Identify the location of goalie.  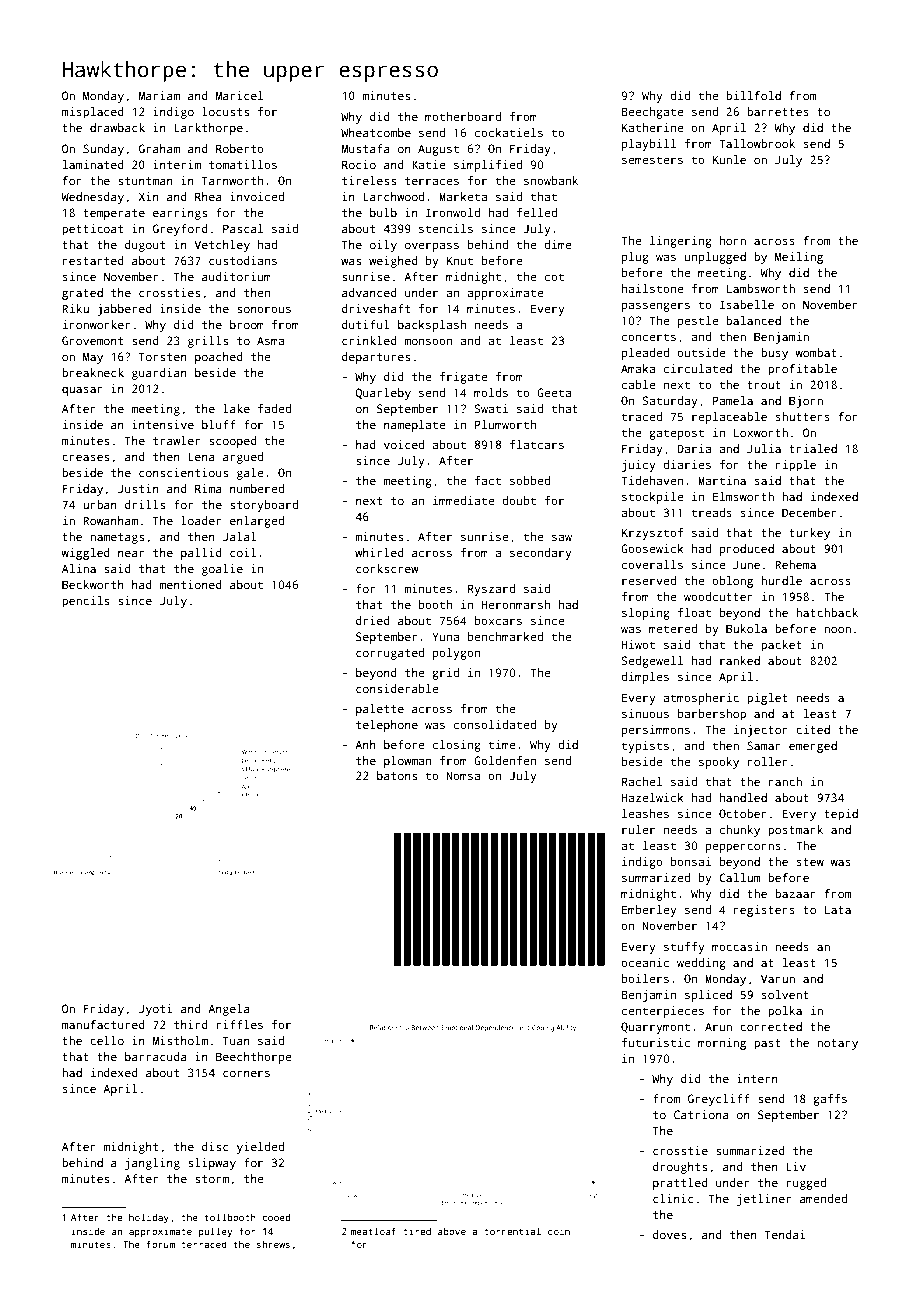
(222, 570).
